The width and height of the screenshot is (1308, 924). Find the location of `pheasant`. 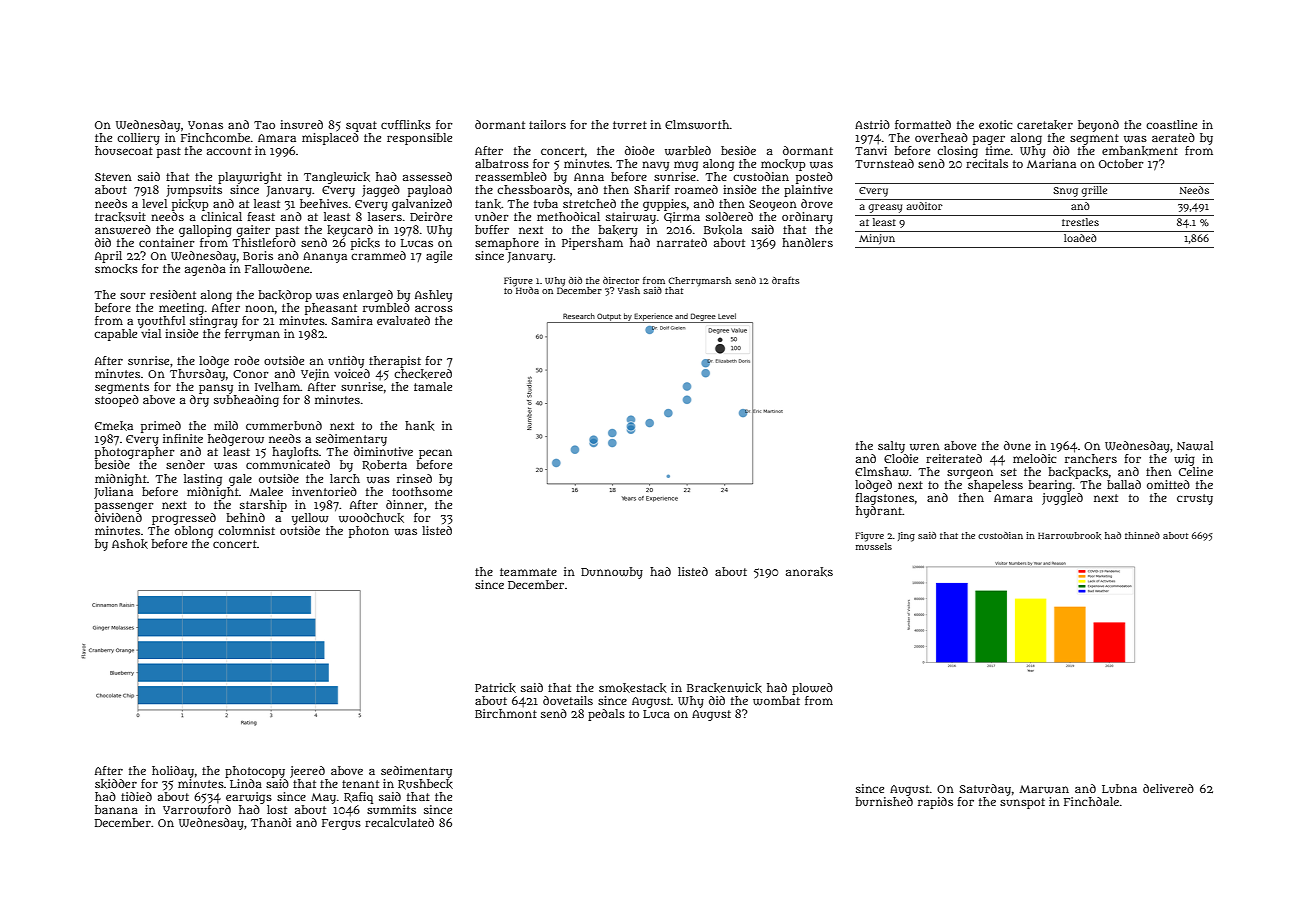

pheasant is located at coordinates (331, 309).
